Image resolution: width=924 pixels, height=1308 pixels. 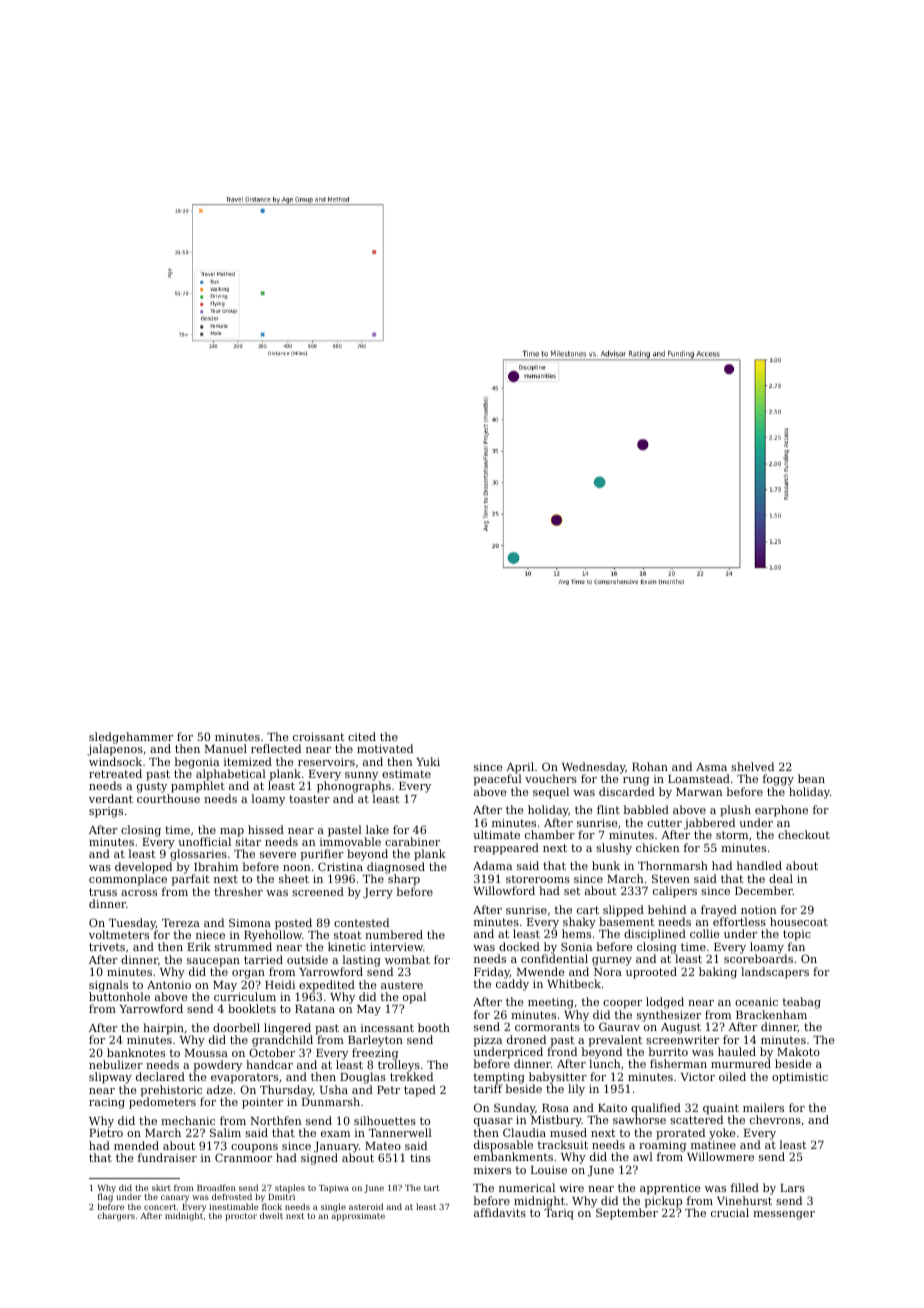 I want to click on teabag, so click(x=801, y=1003).
